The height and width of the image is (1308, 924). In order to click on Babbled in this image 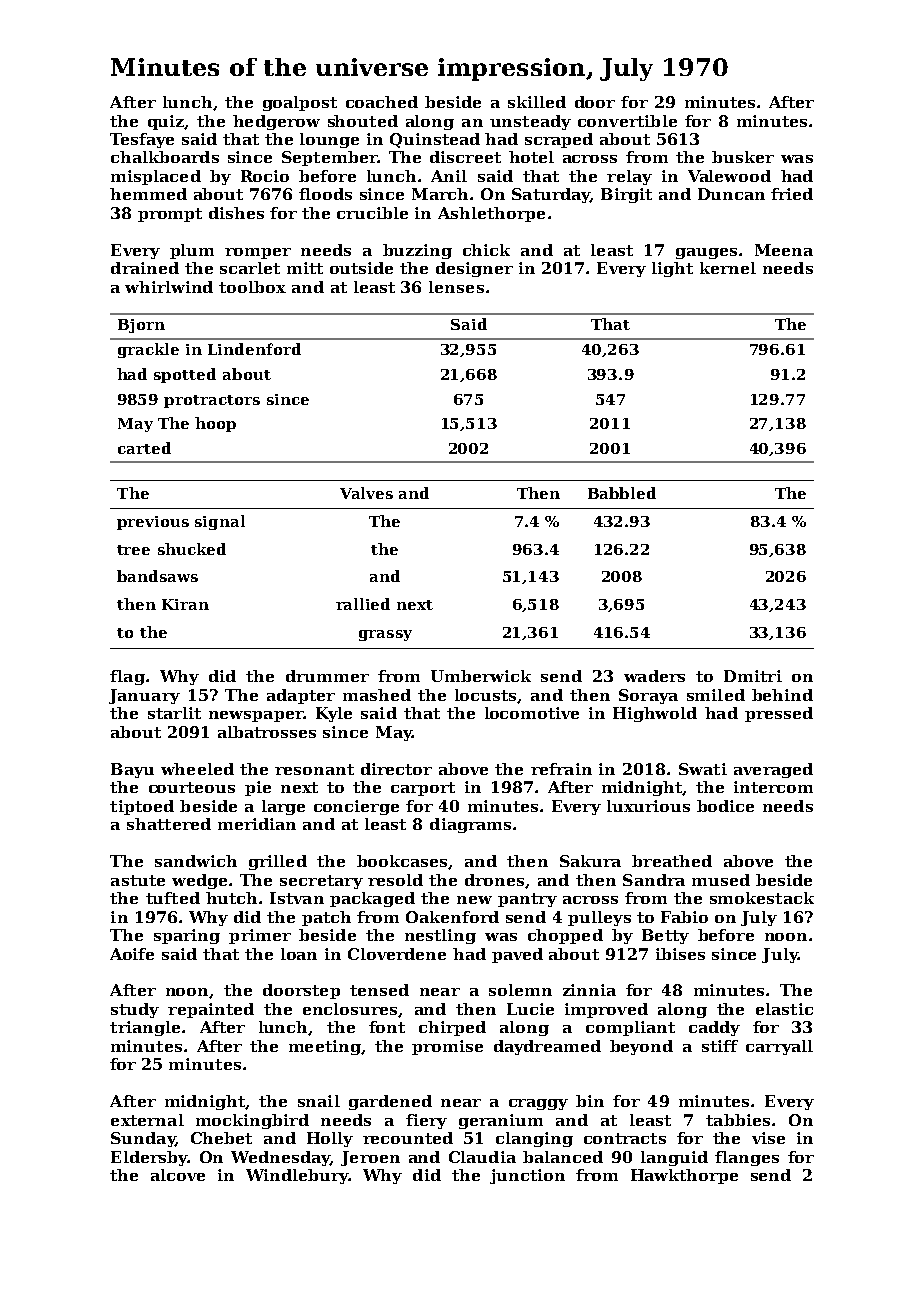, I will do `click(622, 493)`.
